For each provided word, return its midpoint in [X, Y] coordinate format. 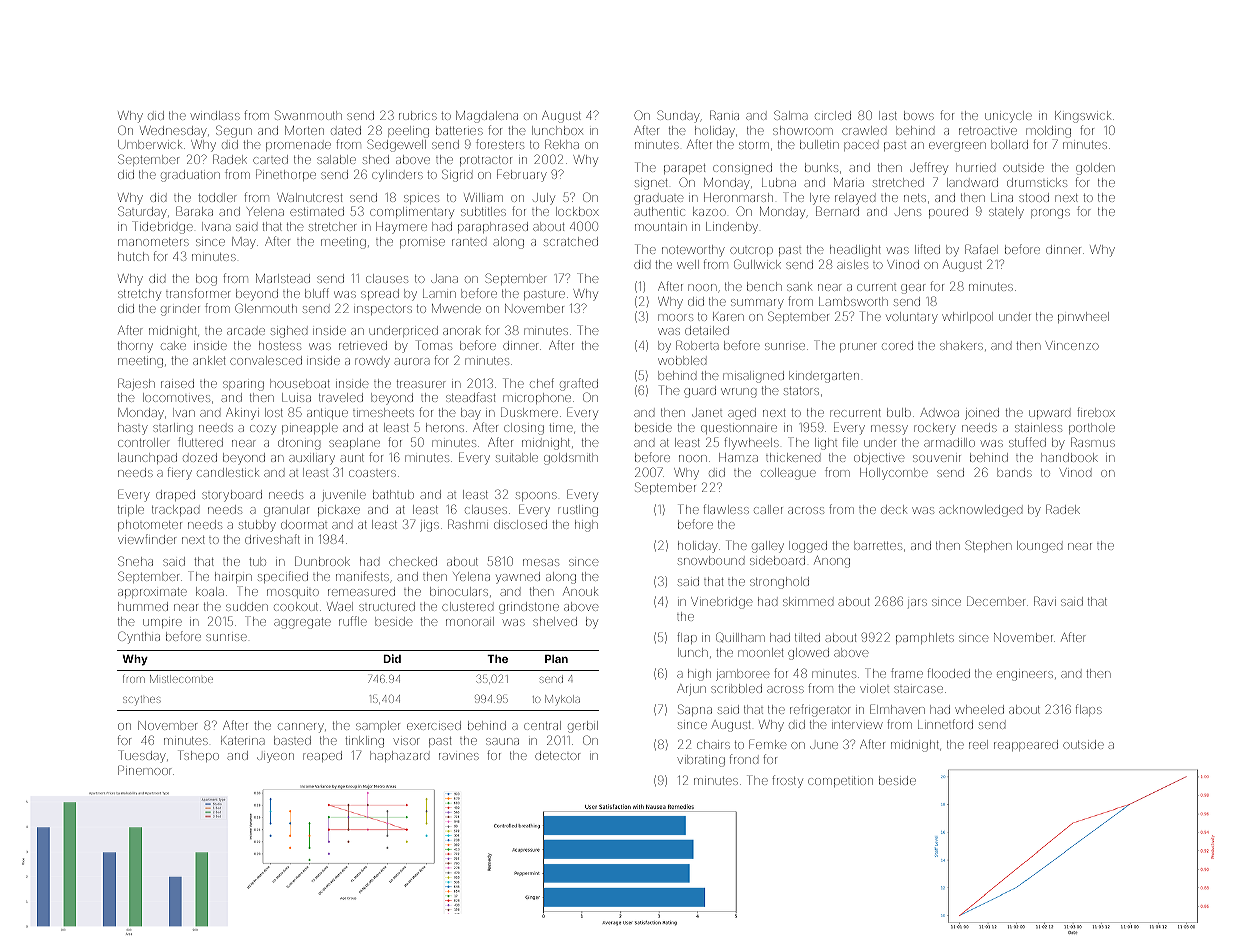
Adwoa [939, 412]
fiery [180, 473]
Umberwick [150, 144]
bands [1014, 472]
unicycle [1008, 117]
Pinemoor [145, 770]
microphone [537, 398]
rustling [578, 511]
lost [274, 412]
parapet [684, 169]
